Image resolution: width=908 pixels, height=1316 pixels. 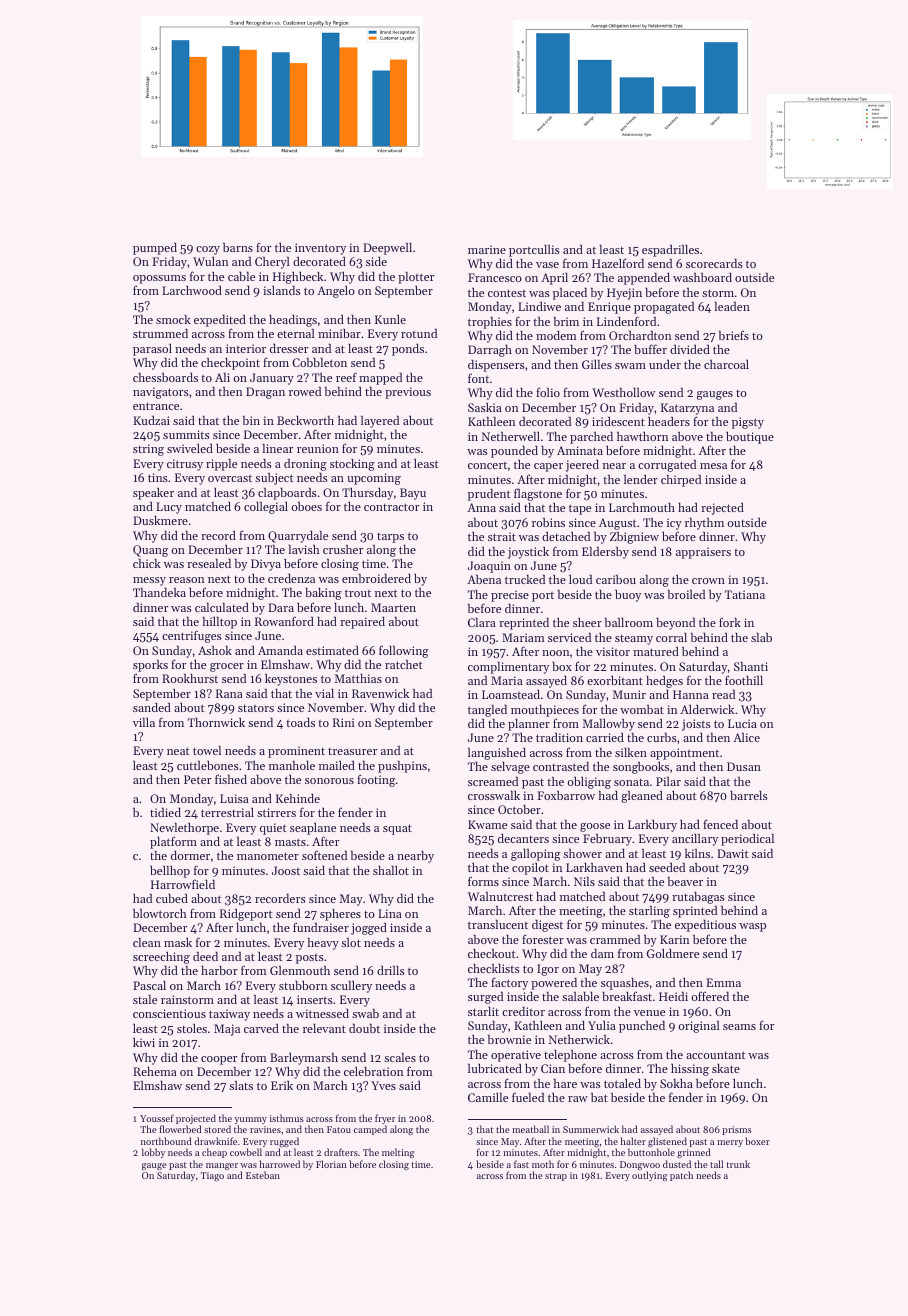 I want to click on previous, so click(x=408, y=393).
